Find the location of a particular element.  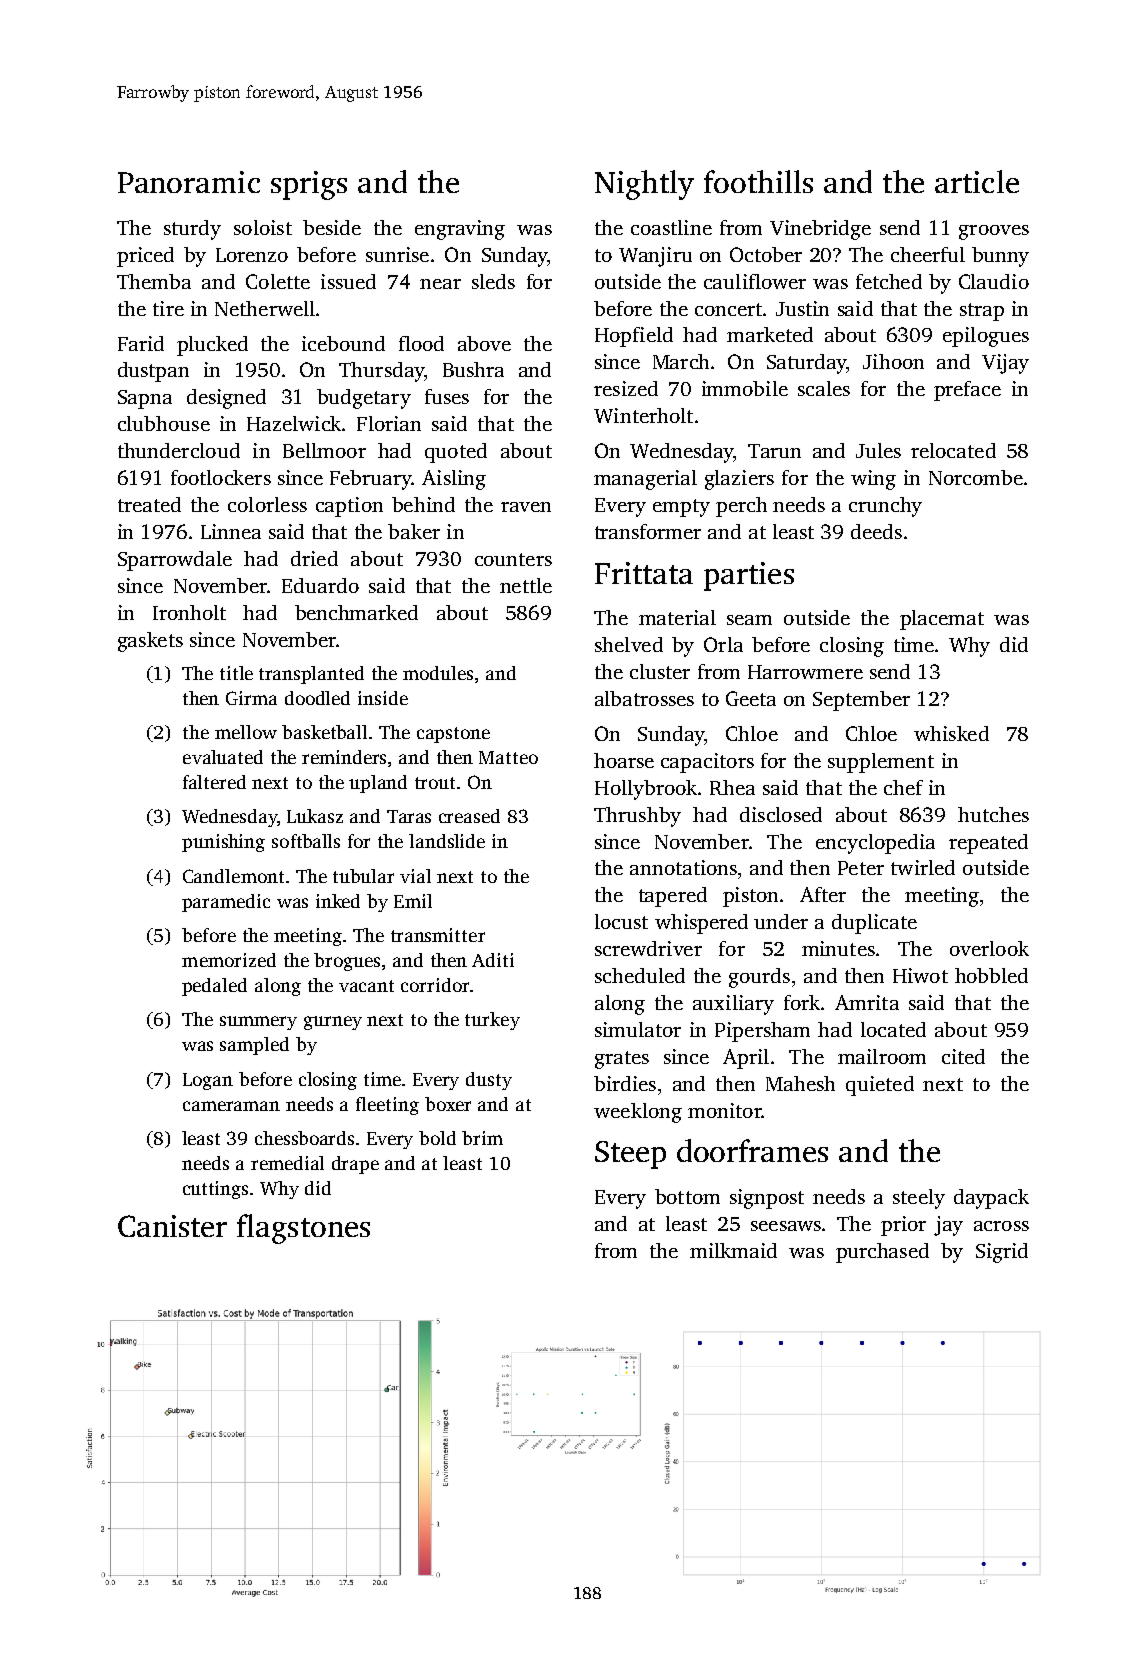

Nightly is located at coordinates (644, 185).
